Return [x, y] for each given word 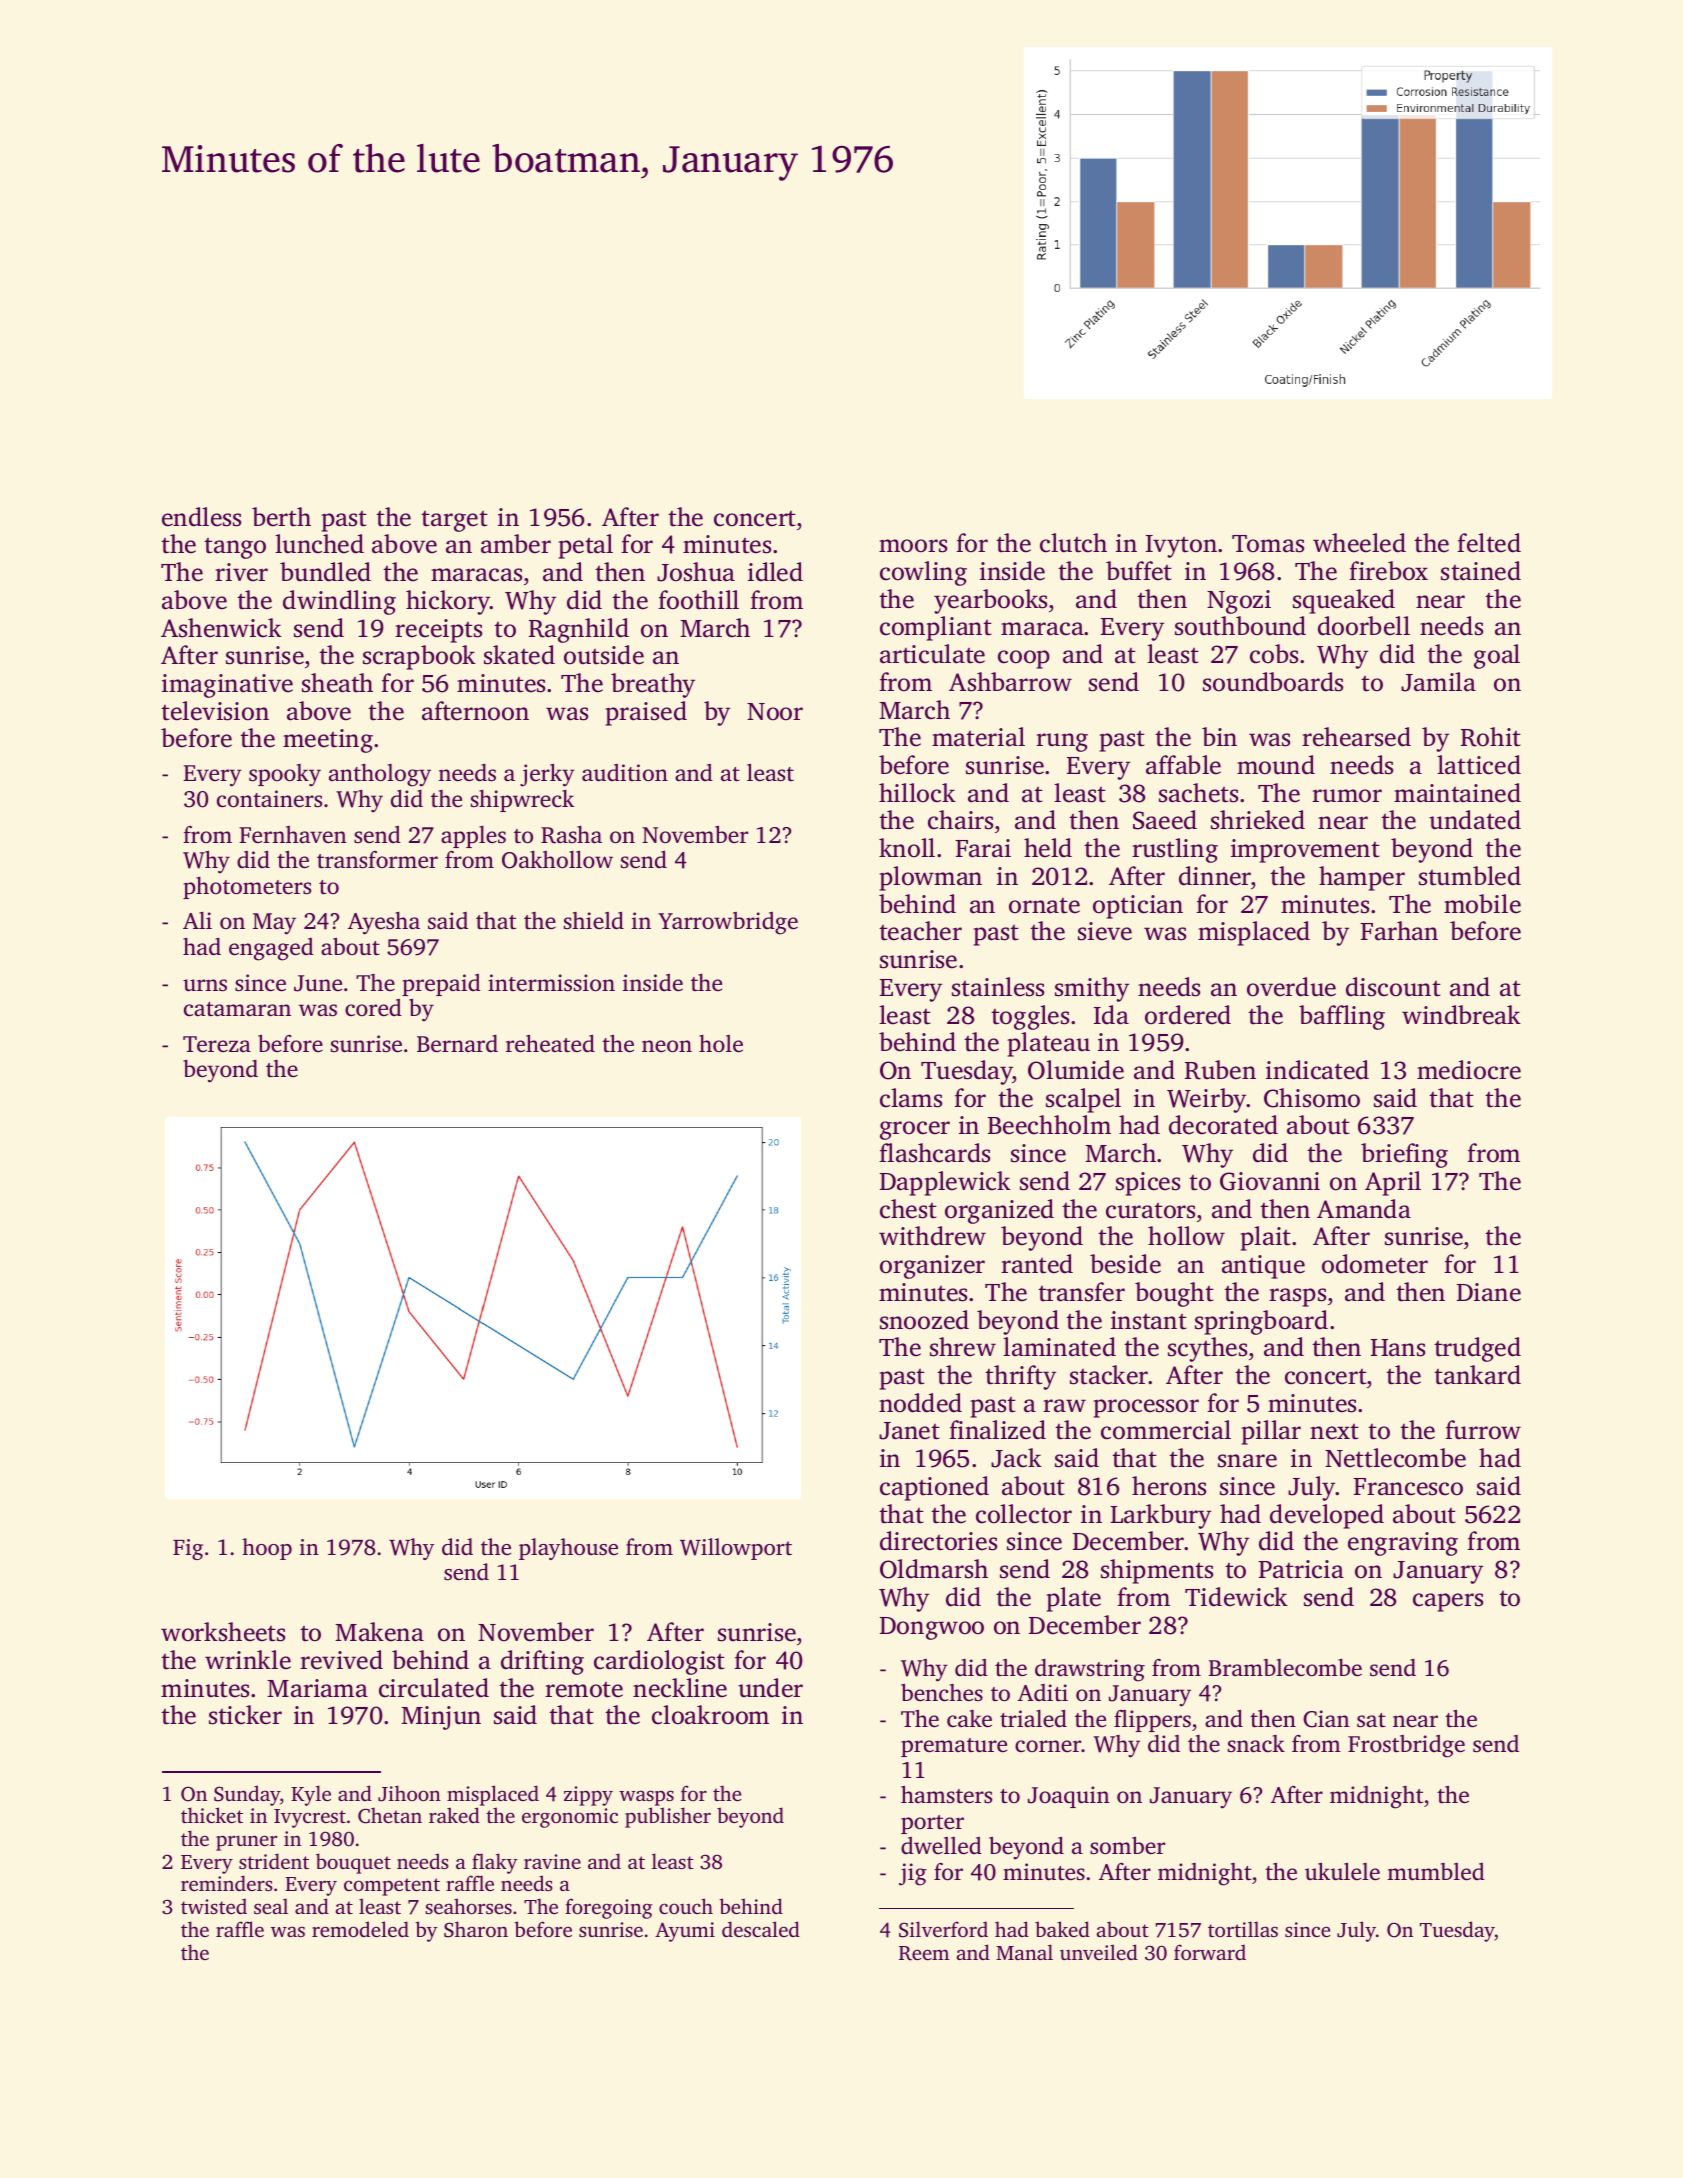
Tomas [1268, 544]
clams [911, 1098]
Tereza [217, 1044]
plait [1266, 1238]
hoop [267, 1549]
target [454, 521]
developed [1327, 1516]
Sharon [476, 1929]
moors [913, 546]
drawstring [1090, 1670]
